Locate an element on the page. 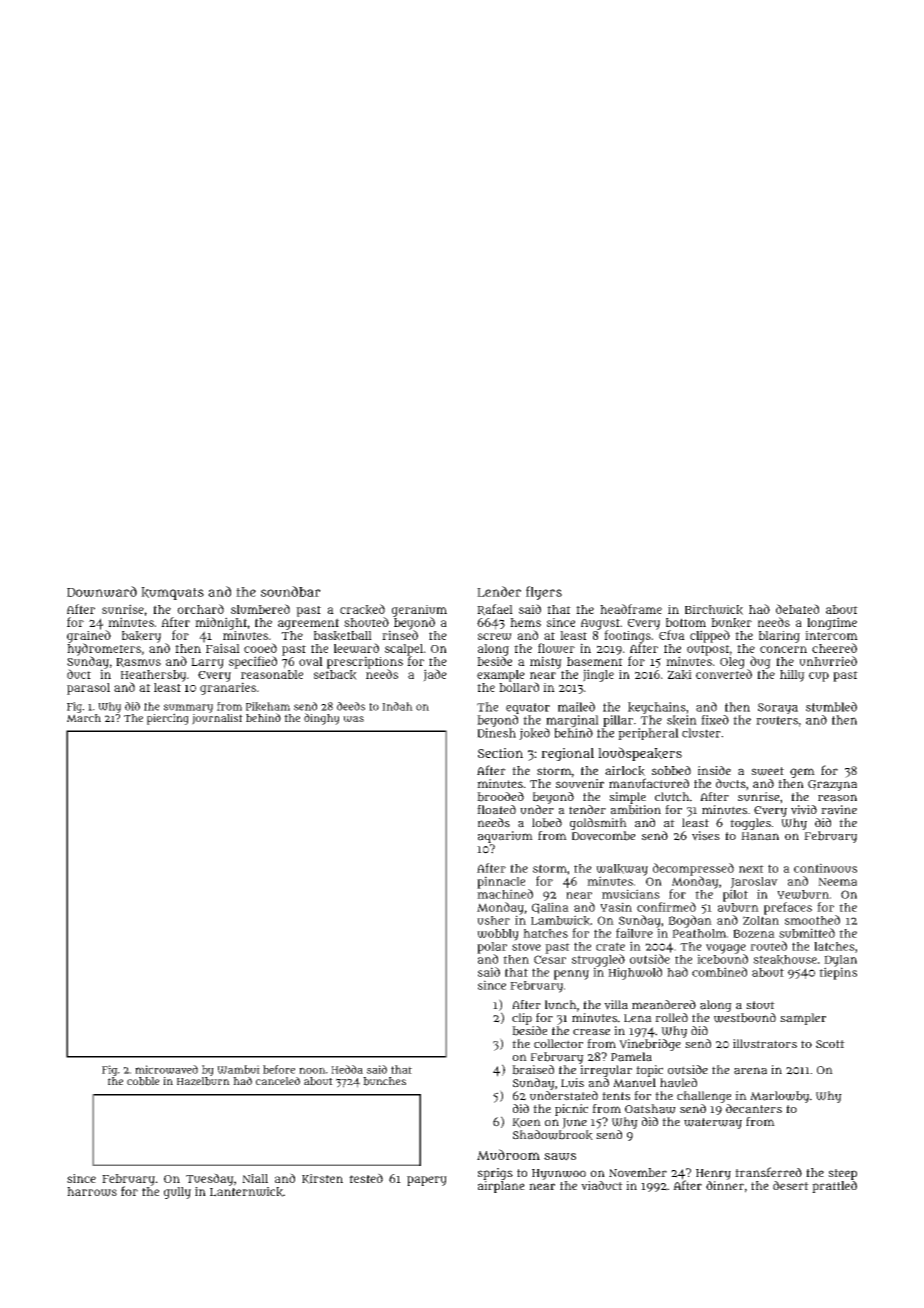 The image size is (924, 1308). Birchwick is located at coordinates (714, 610).
